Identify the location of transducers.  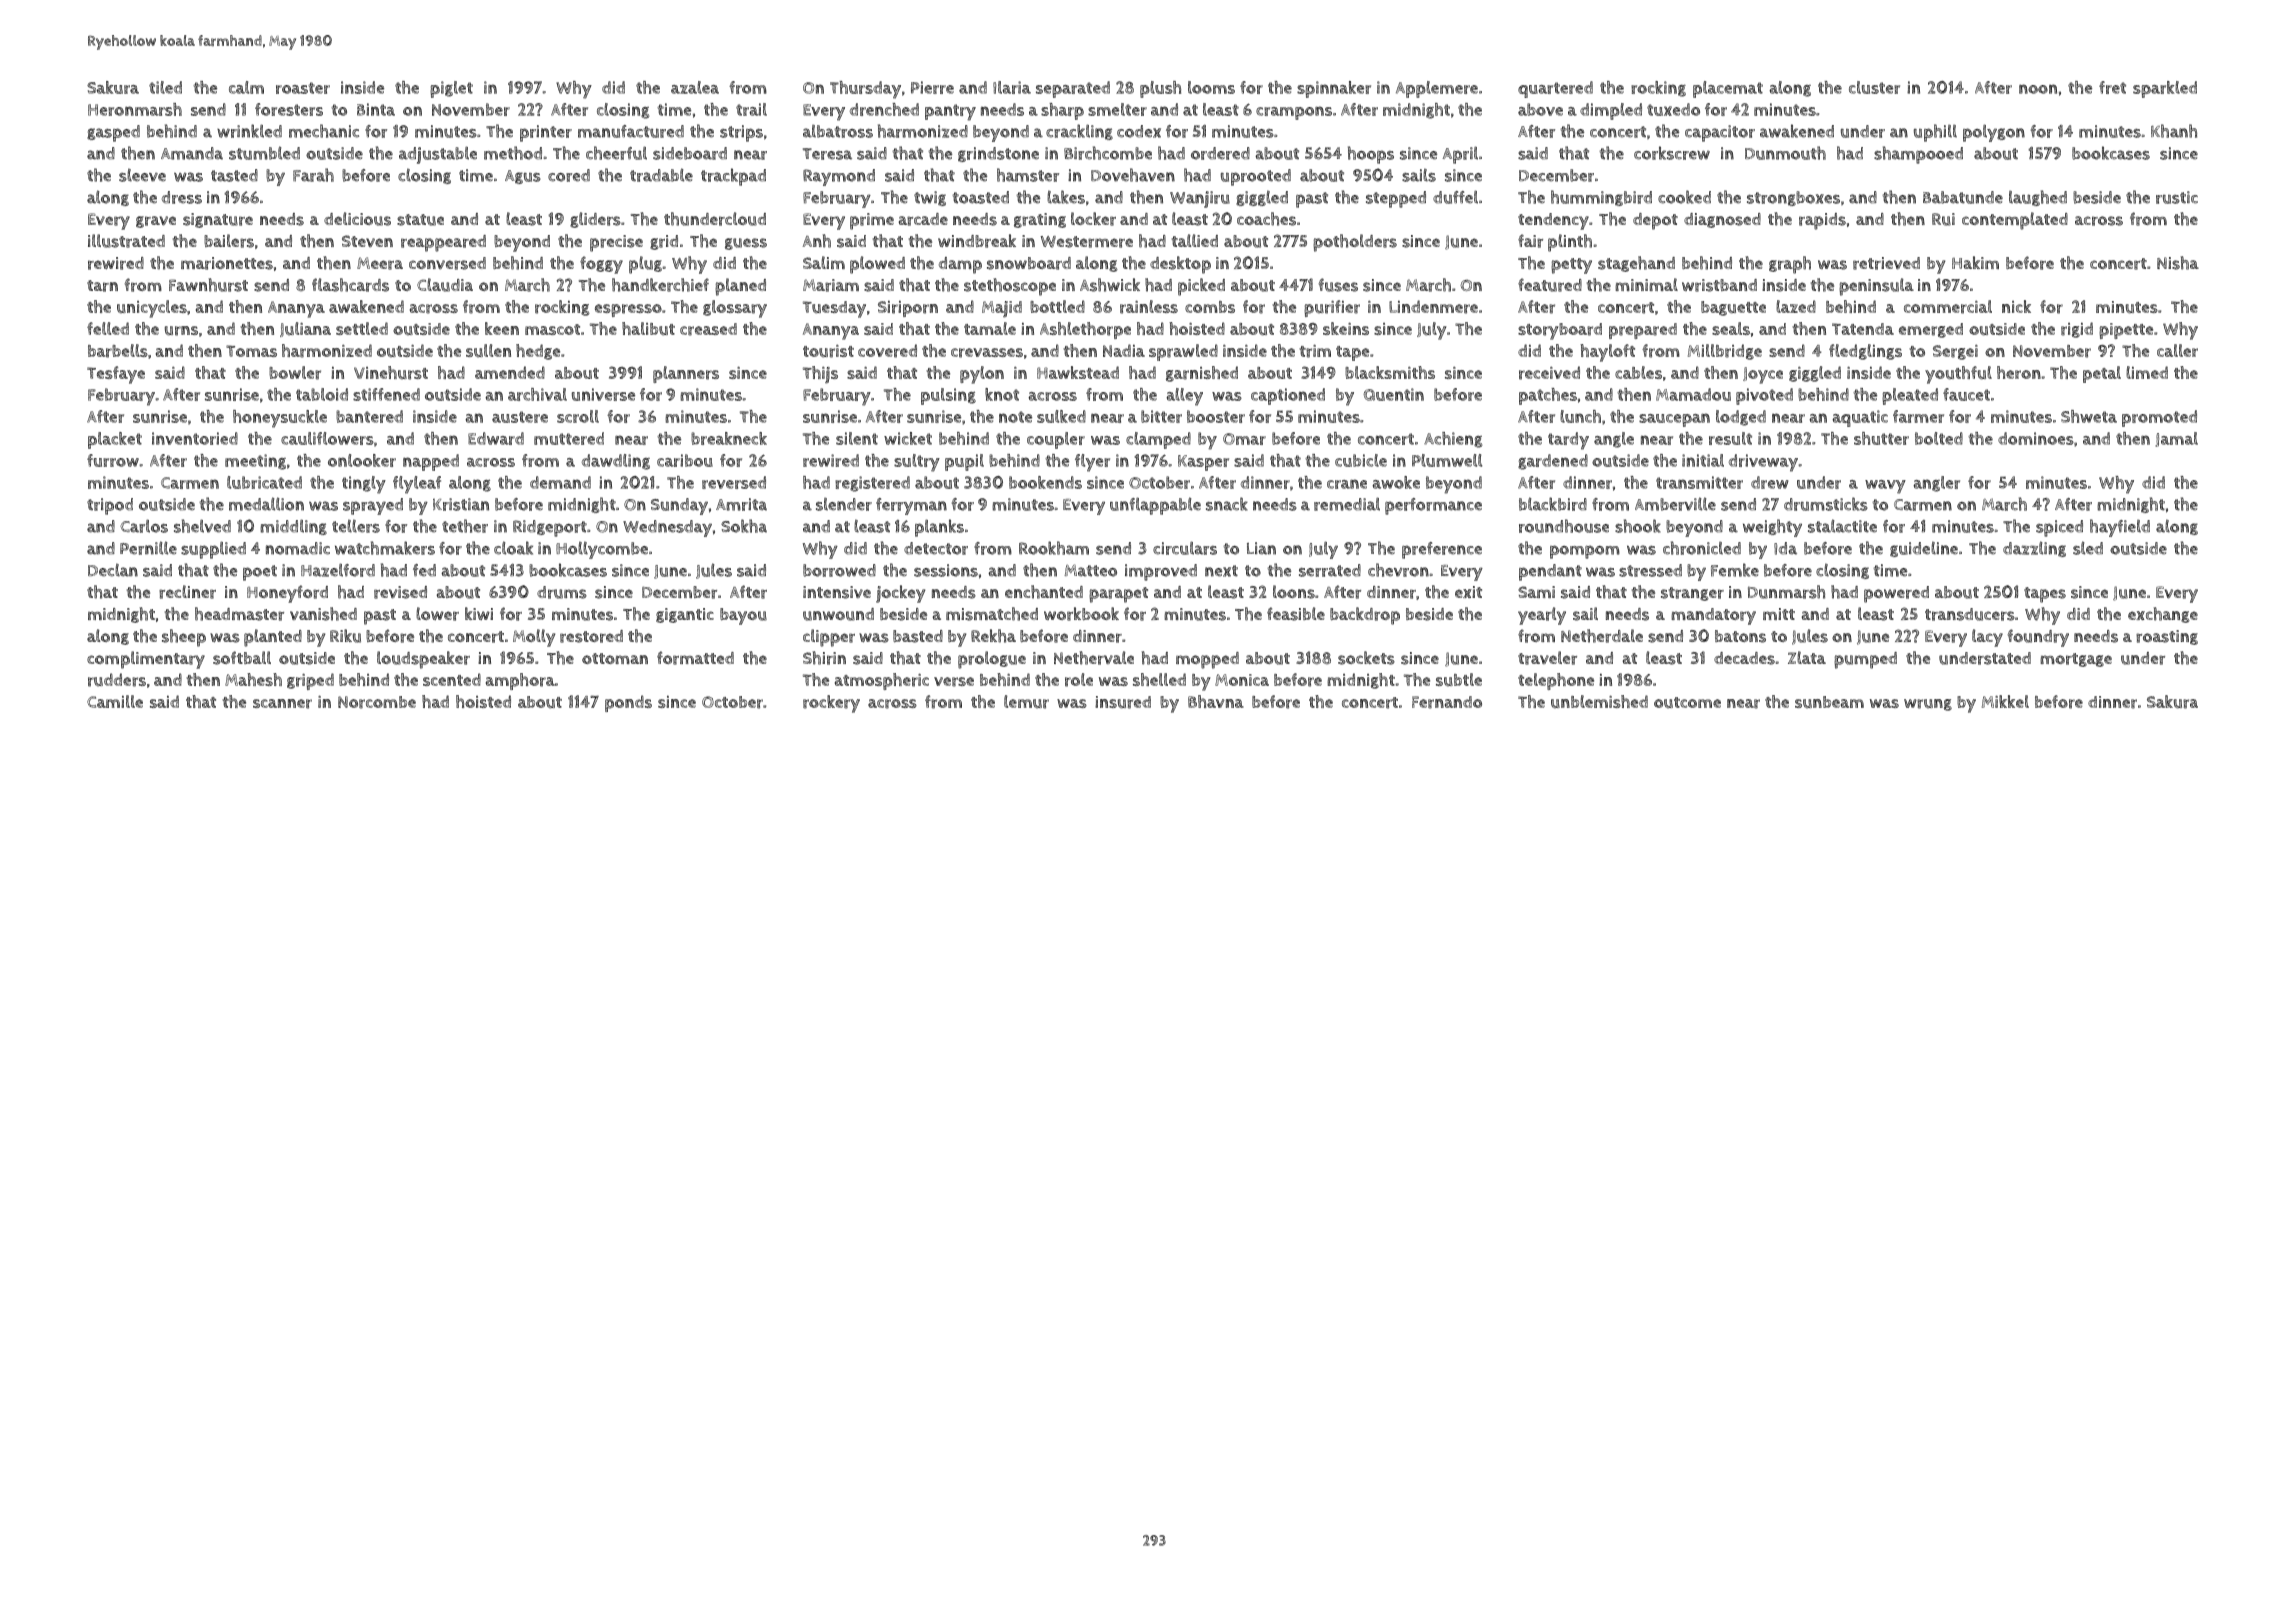
(1970, 614).
